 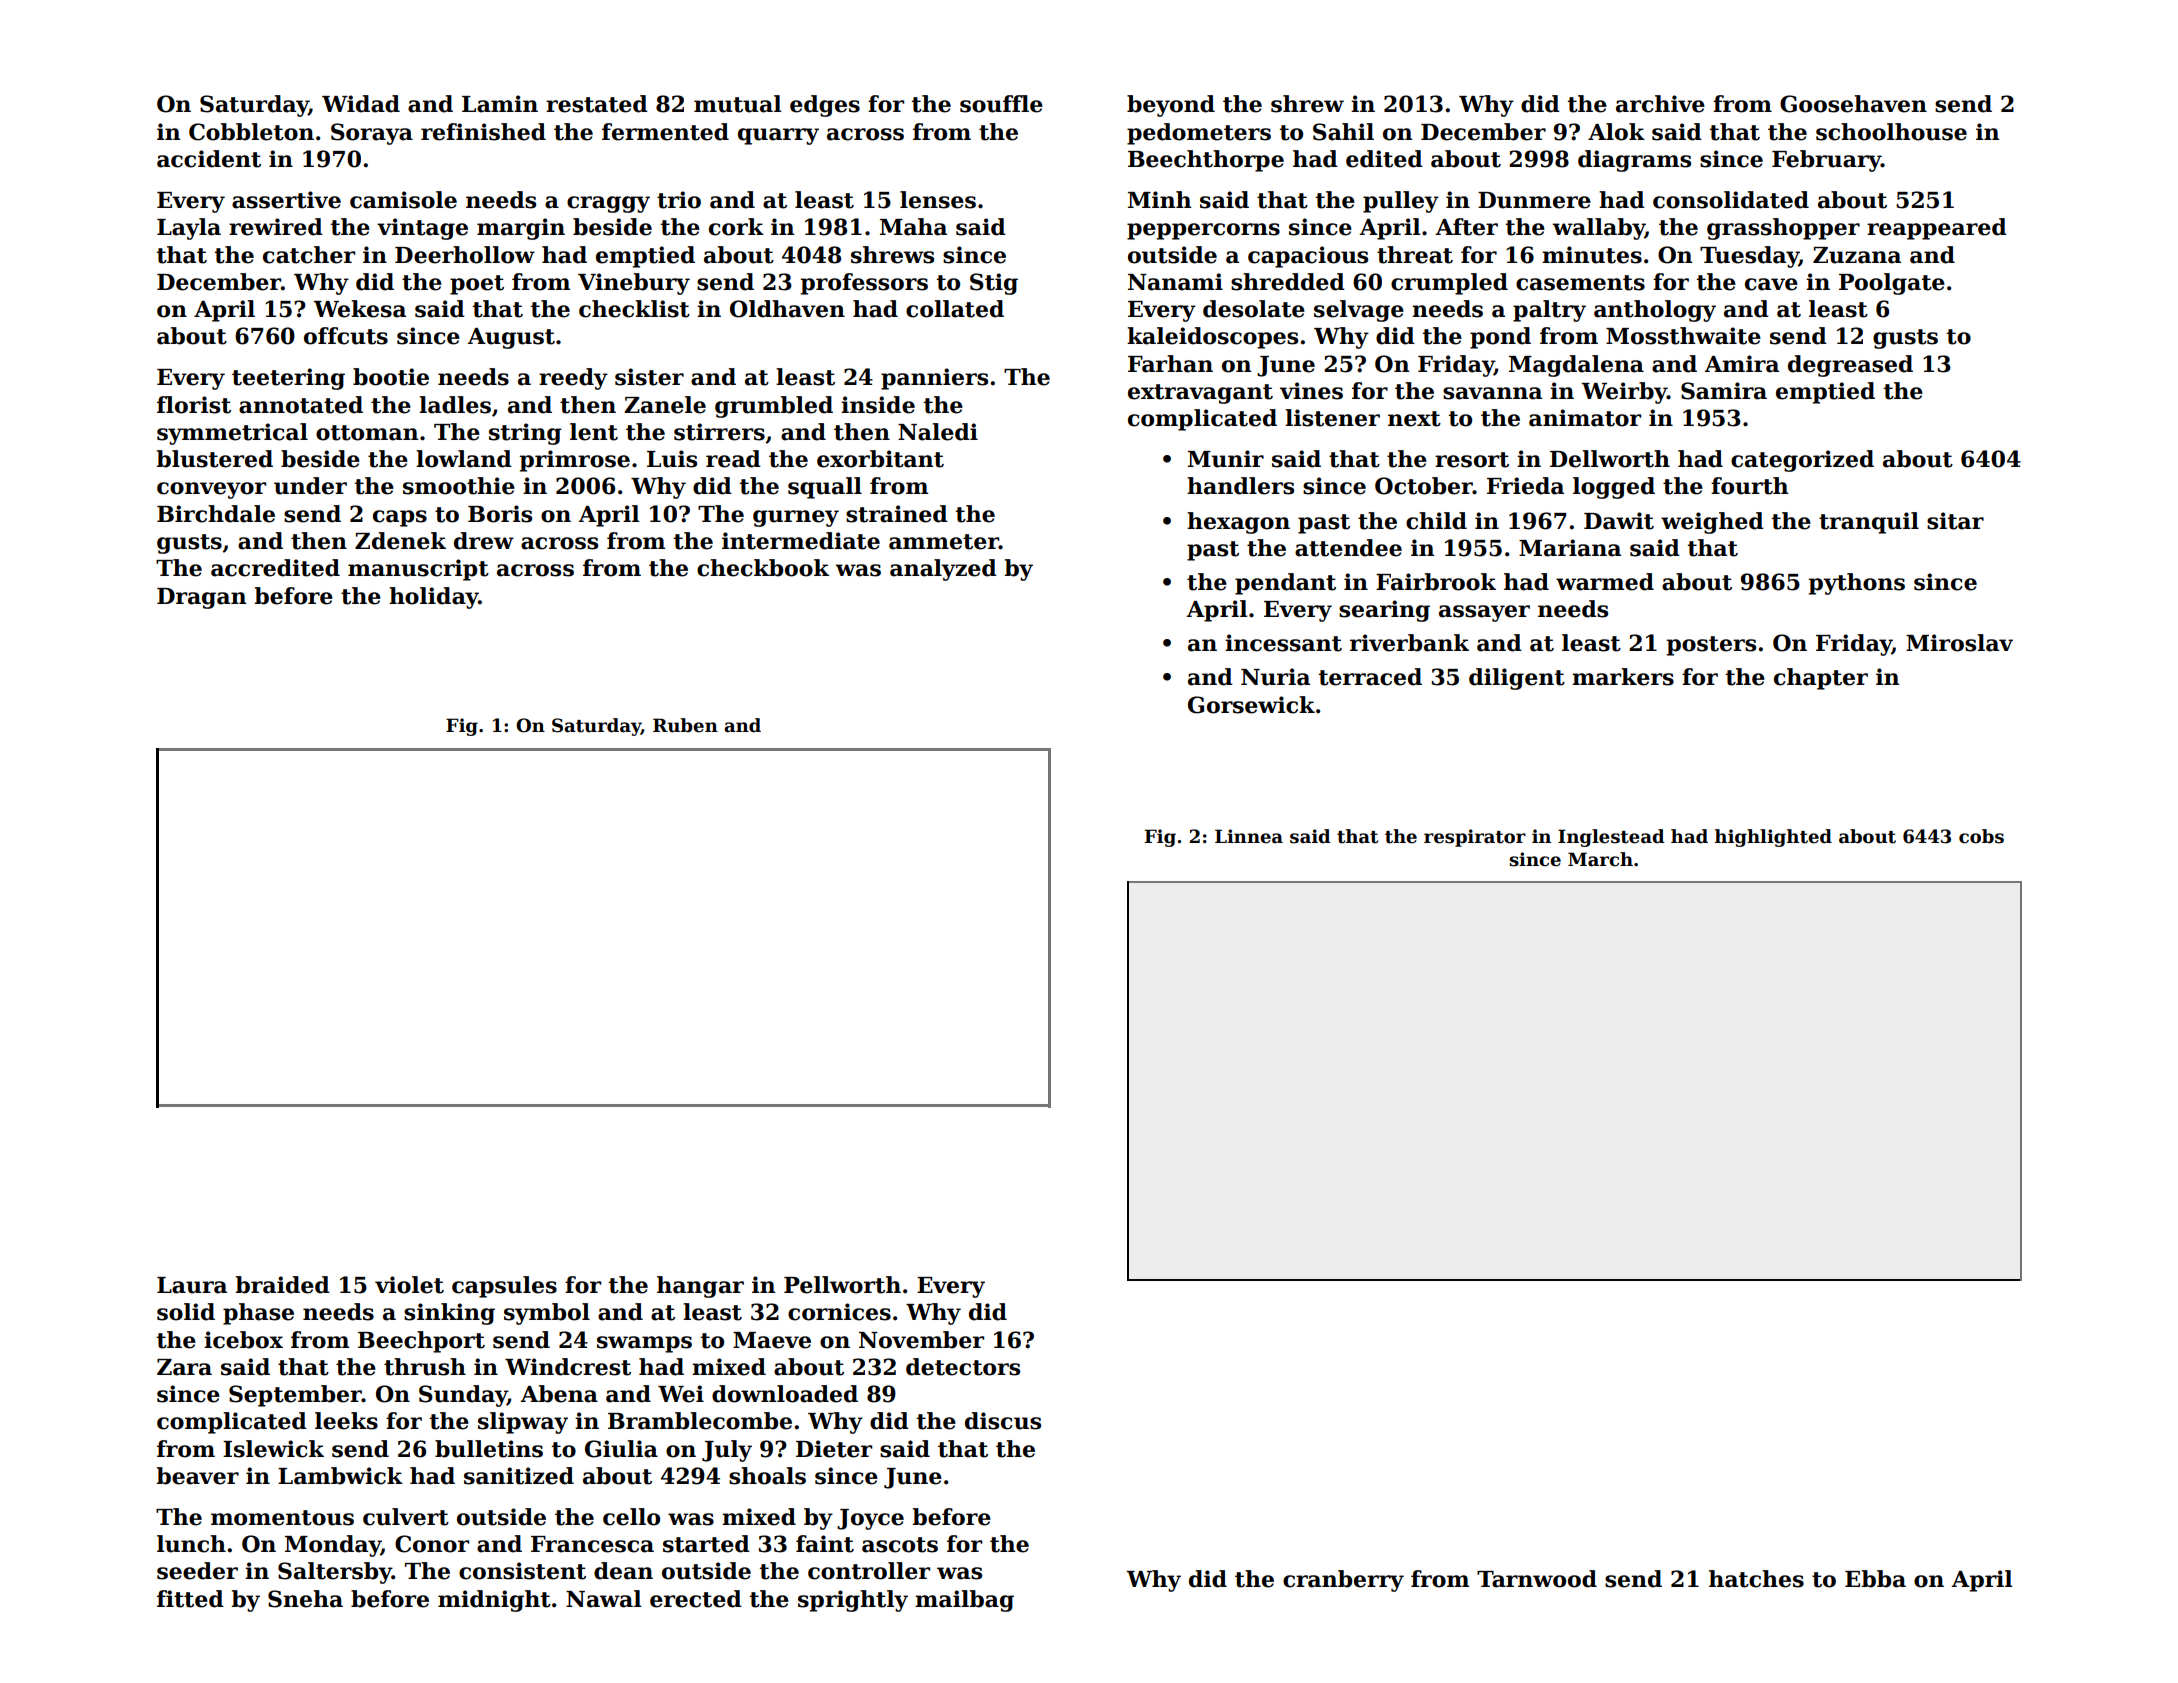 What do you see at coordinates (685, 725) in the page?
I see `Ruben` at bounding box center [685, 725].
